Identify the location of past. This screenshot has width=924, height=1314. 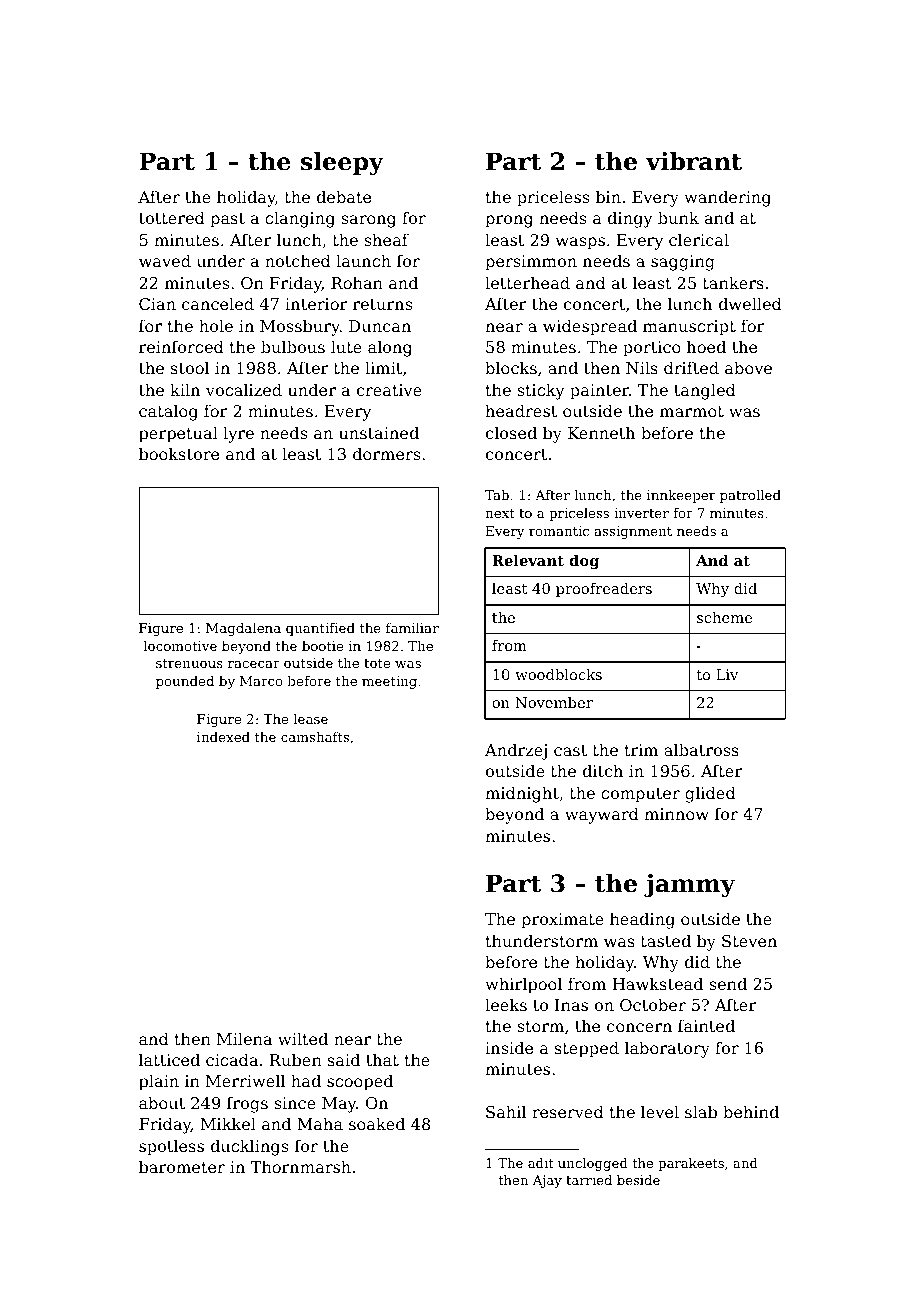
(228, 220).
